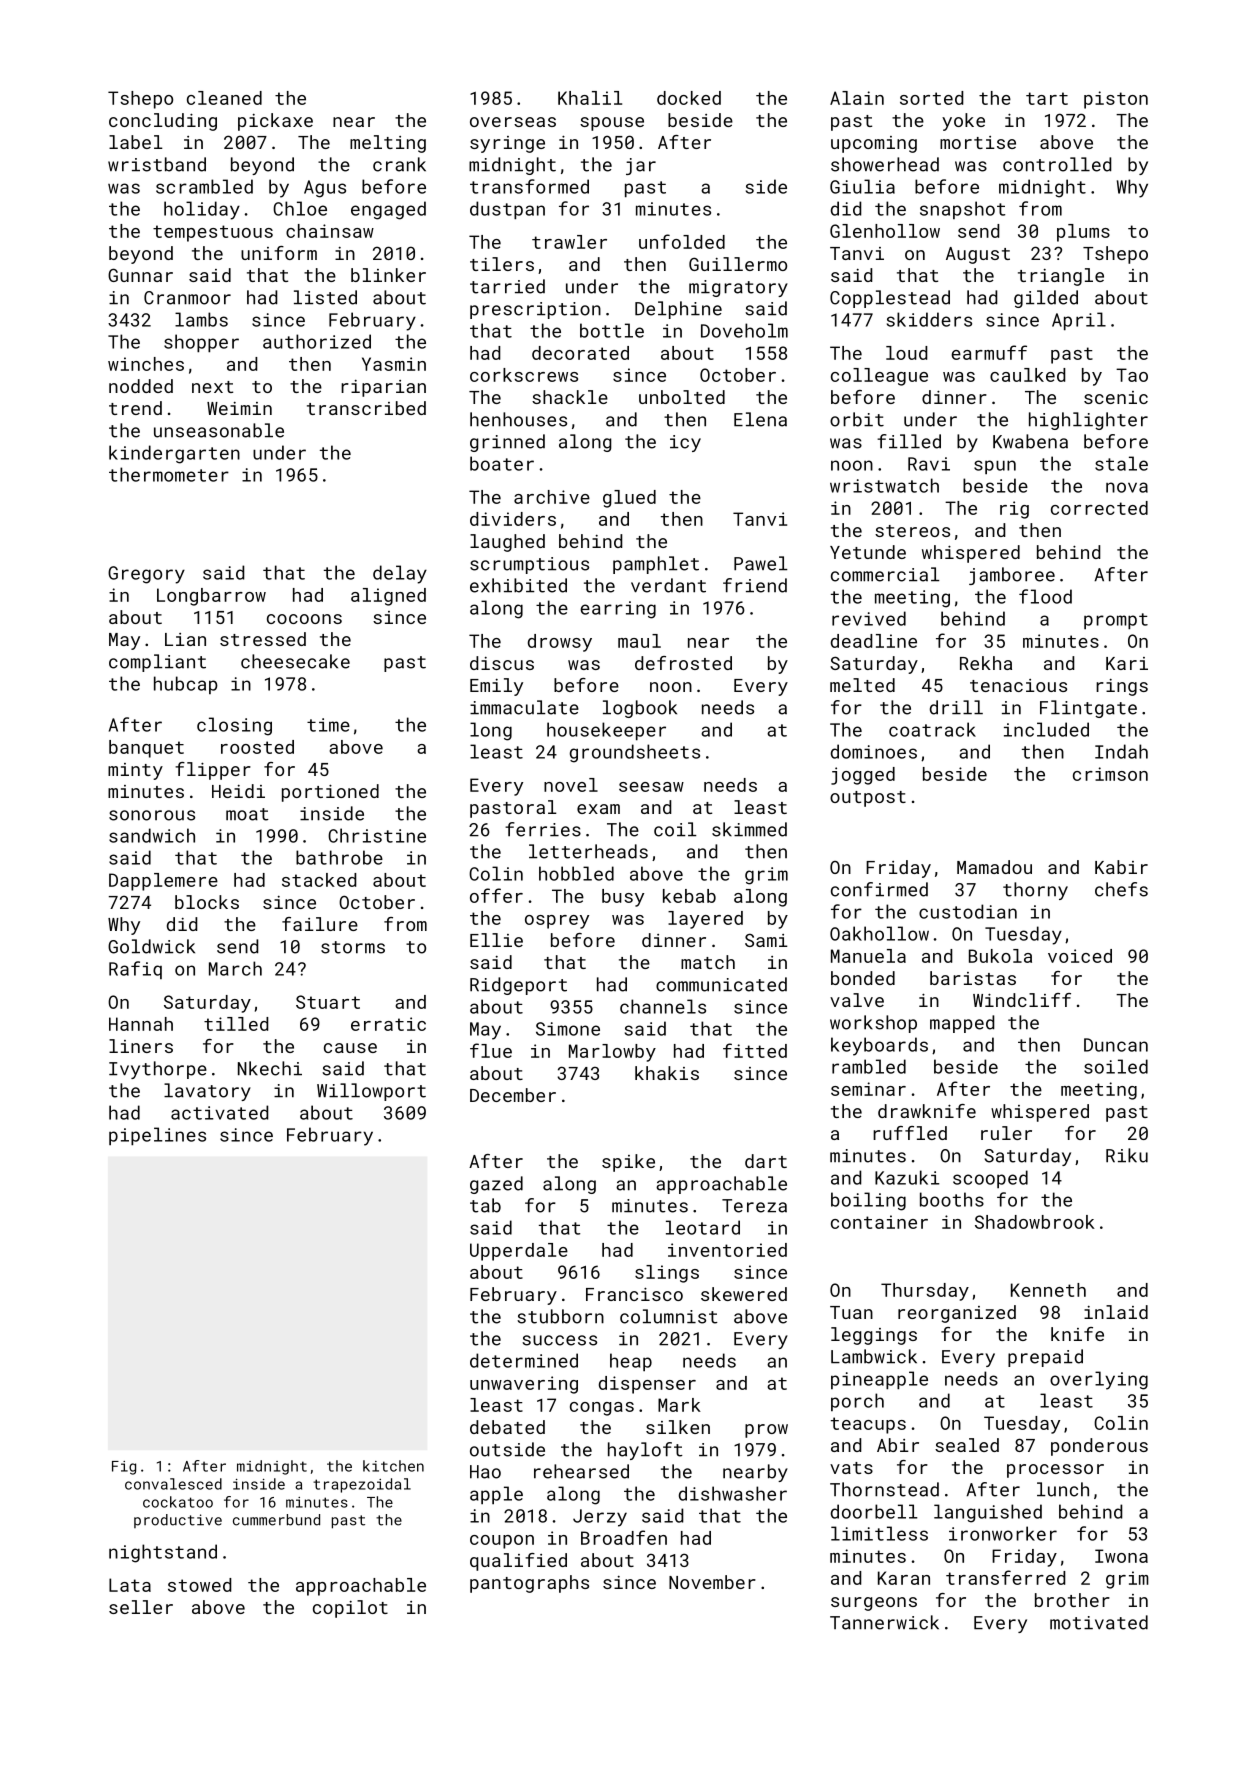 This page has width=1257, height=1777. I want to click on Rafiq, so click(135, 970).
